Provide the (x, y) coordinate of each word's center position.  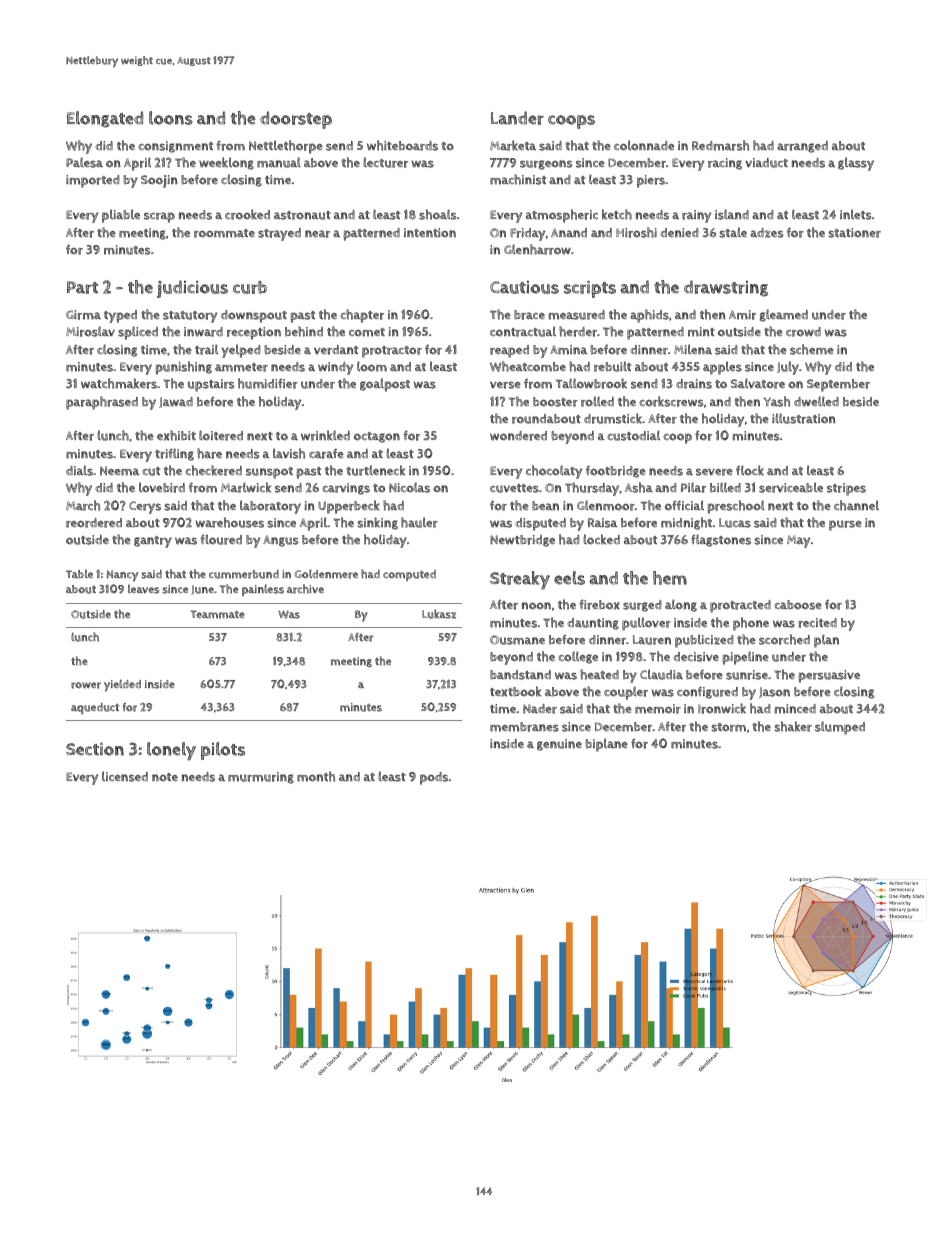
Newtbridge (522, 541)
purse (845, 525)
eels (569, 578)
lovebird (162, 487)
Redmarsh (720, 145)
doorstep (296, 120)
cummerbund (244, 574)
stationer (854, 233)
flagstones (721, 540)
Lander (517, 118)
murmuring (261, 778)
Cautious (524, 287)
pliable (121, 216)
